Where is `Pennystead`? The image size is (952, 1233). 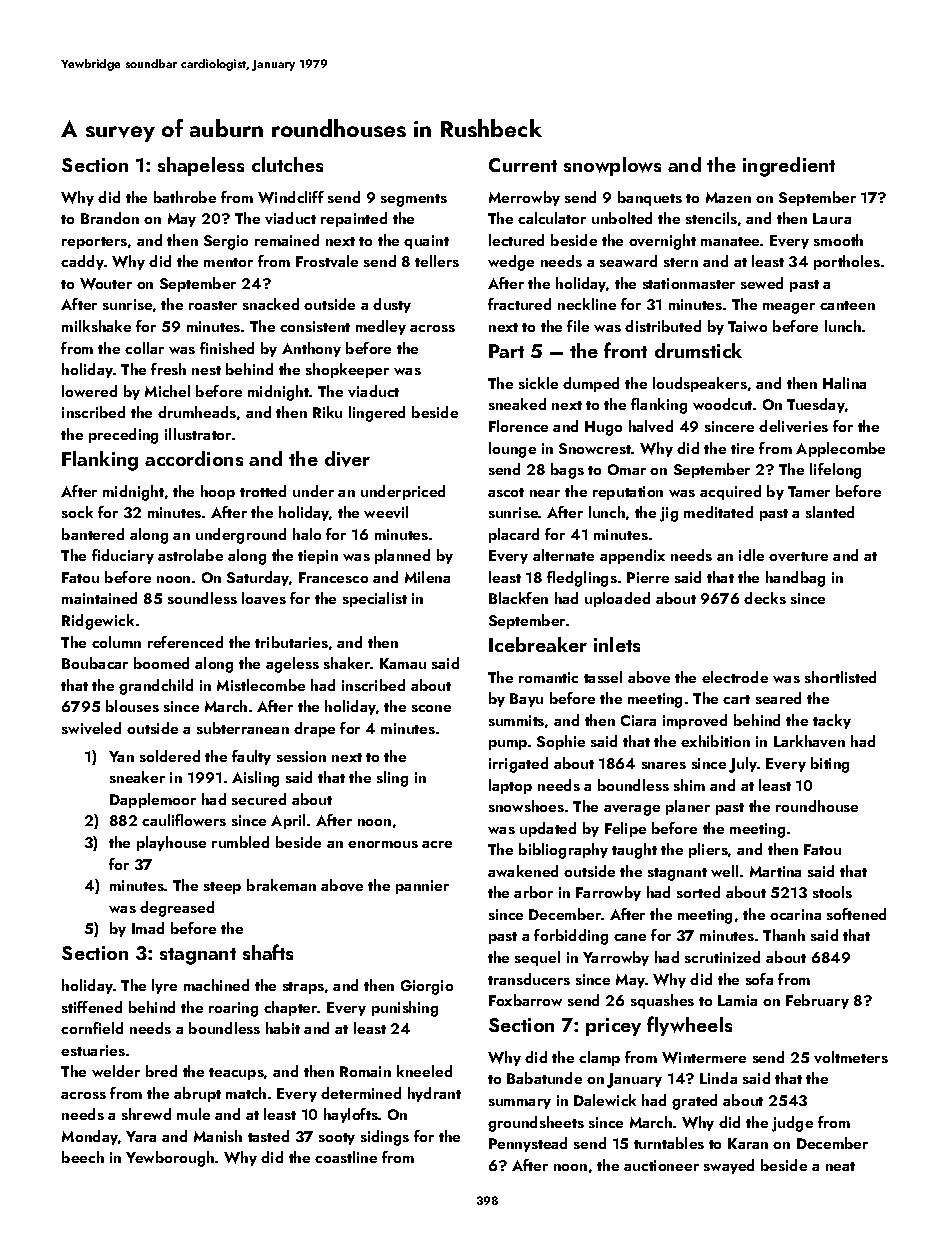 Pennystead is located at coordinates (528, 1144).
